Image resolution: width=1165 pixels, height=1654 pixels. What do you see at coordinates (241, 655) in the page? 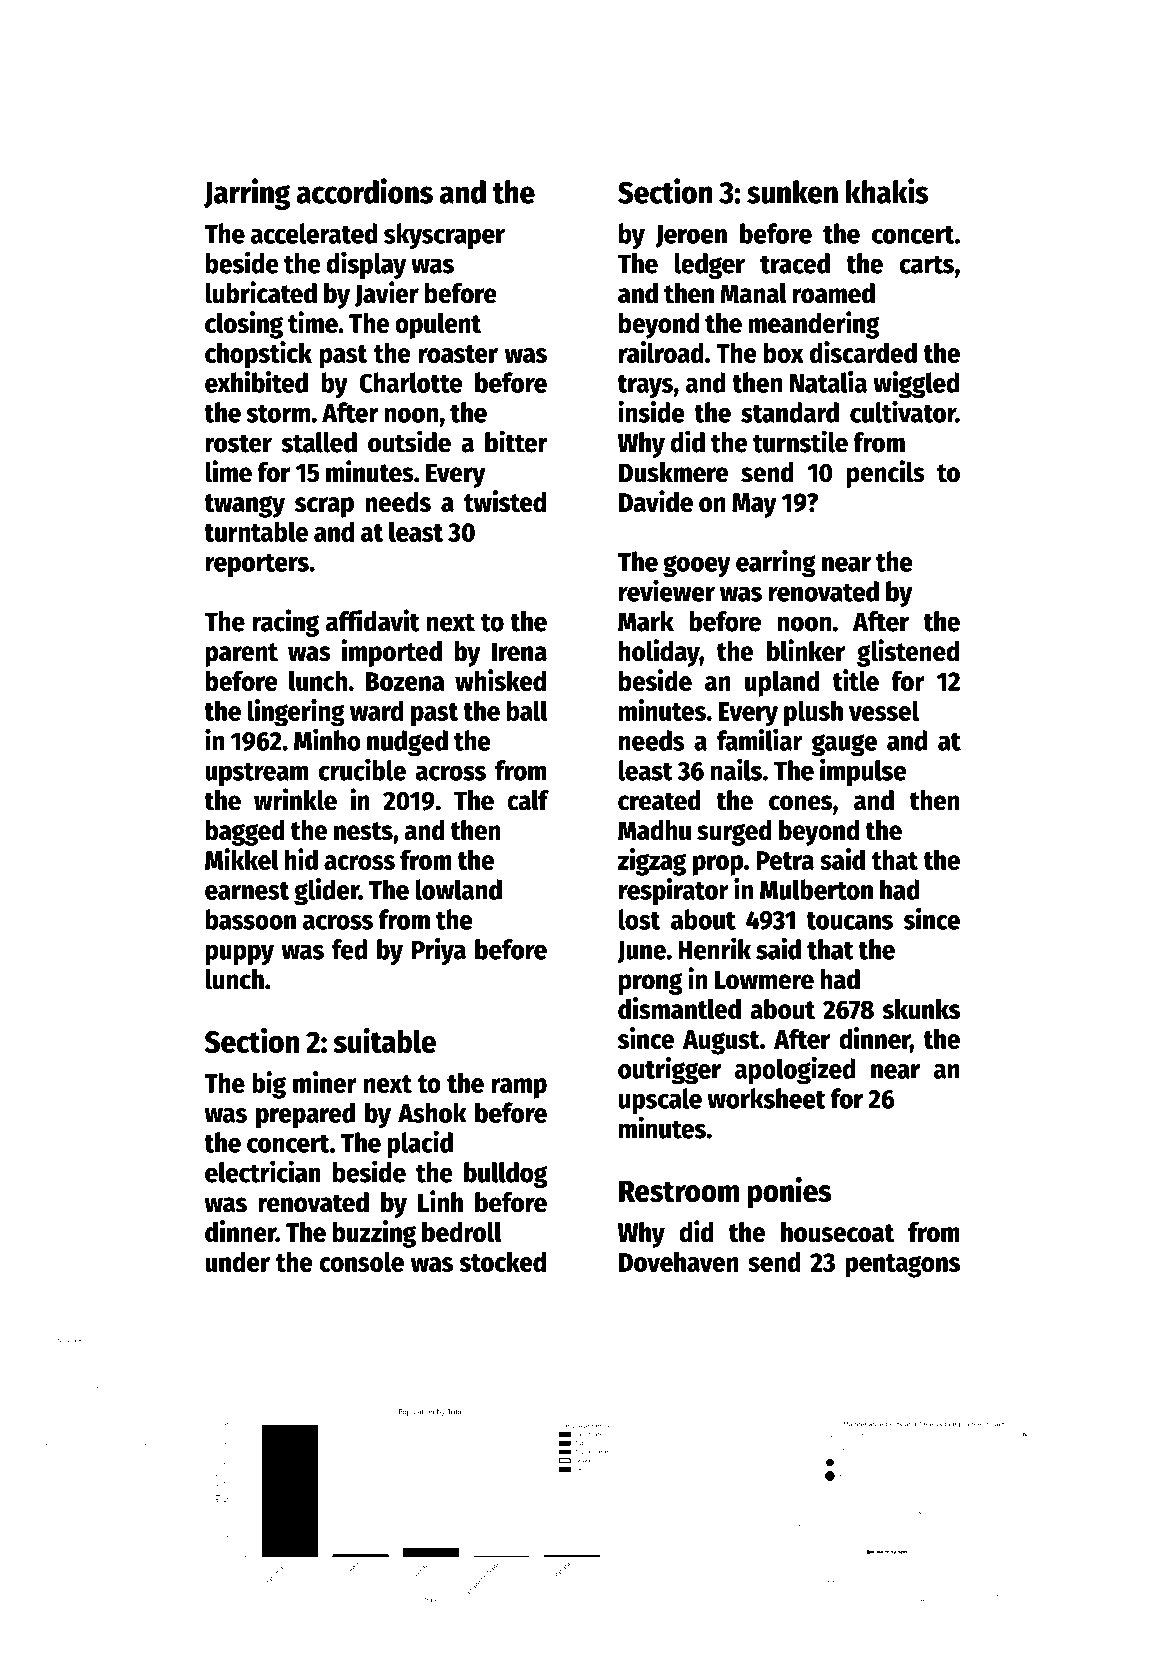
I see `parent` at bounding box center [241, 655].
